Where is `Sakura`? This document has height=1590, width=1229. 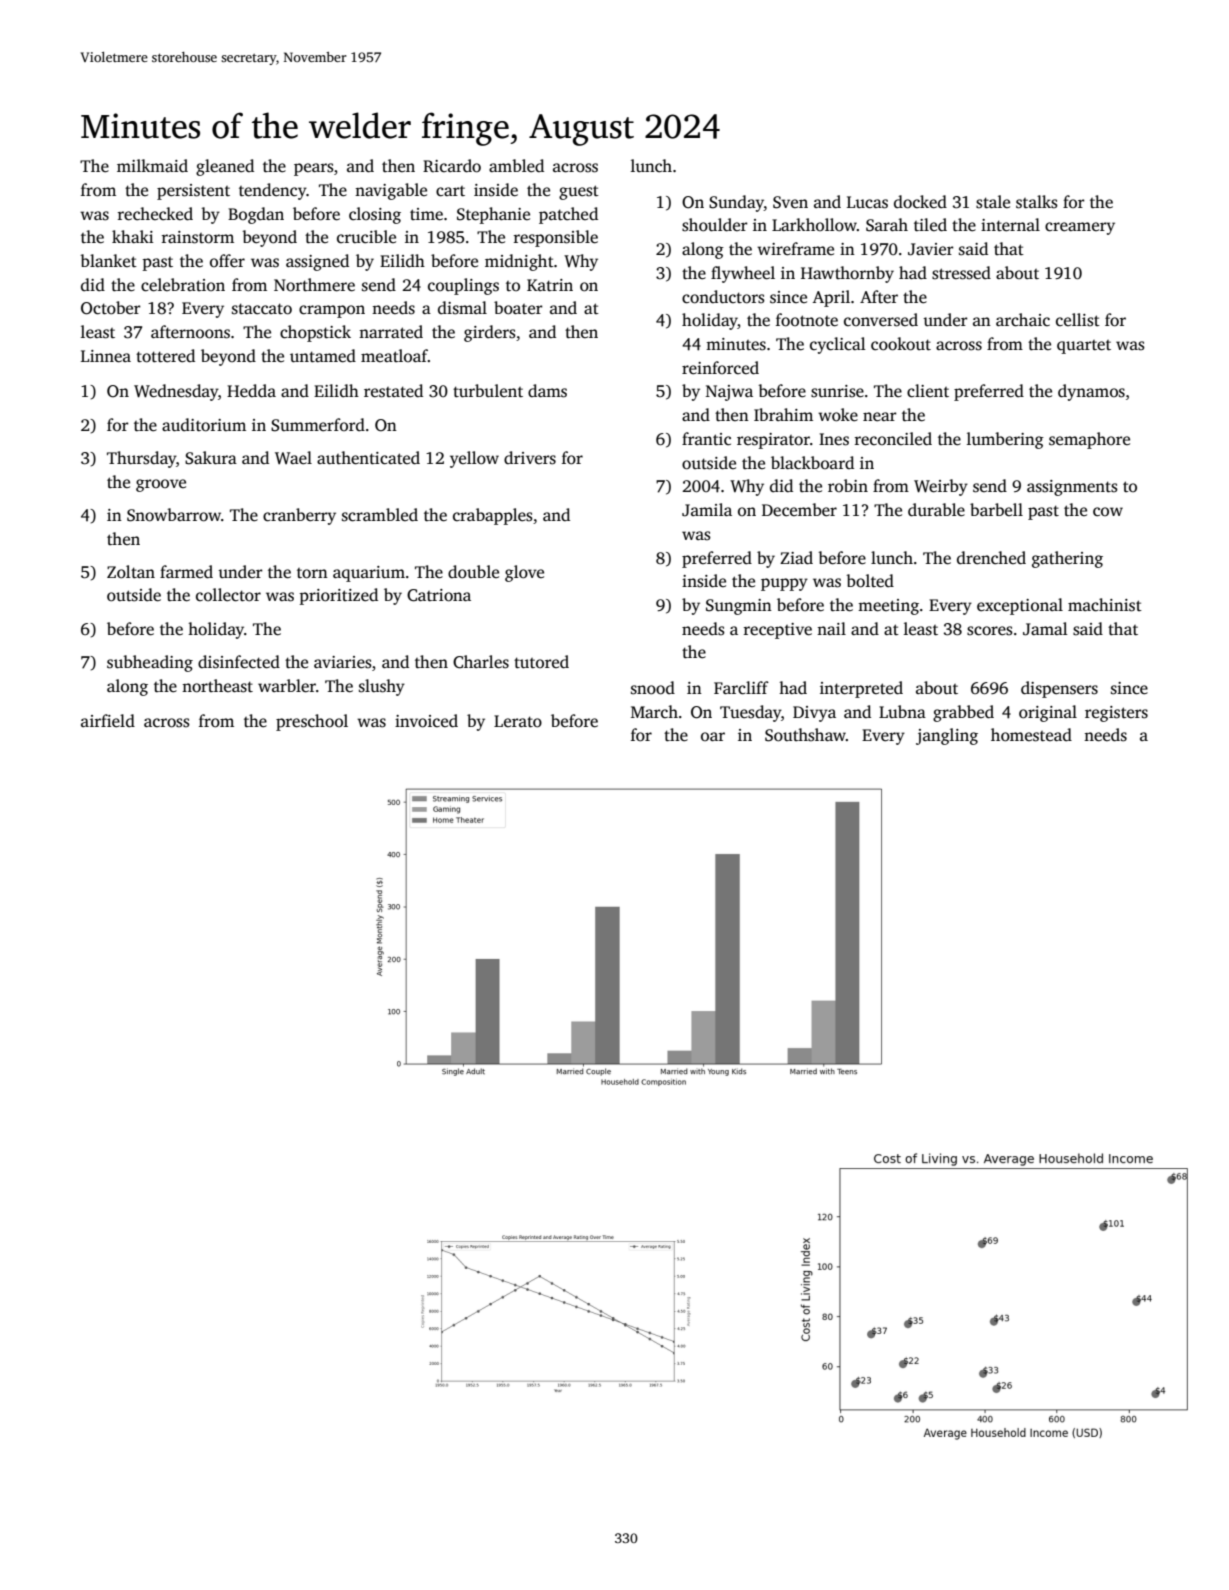
Sakura is located at coordinates (211, 458).
